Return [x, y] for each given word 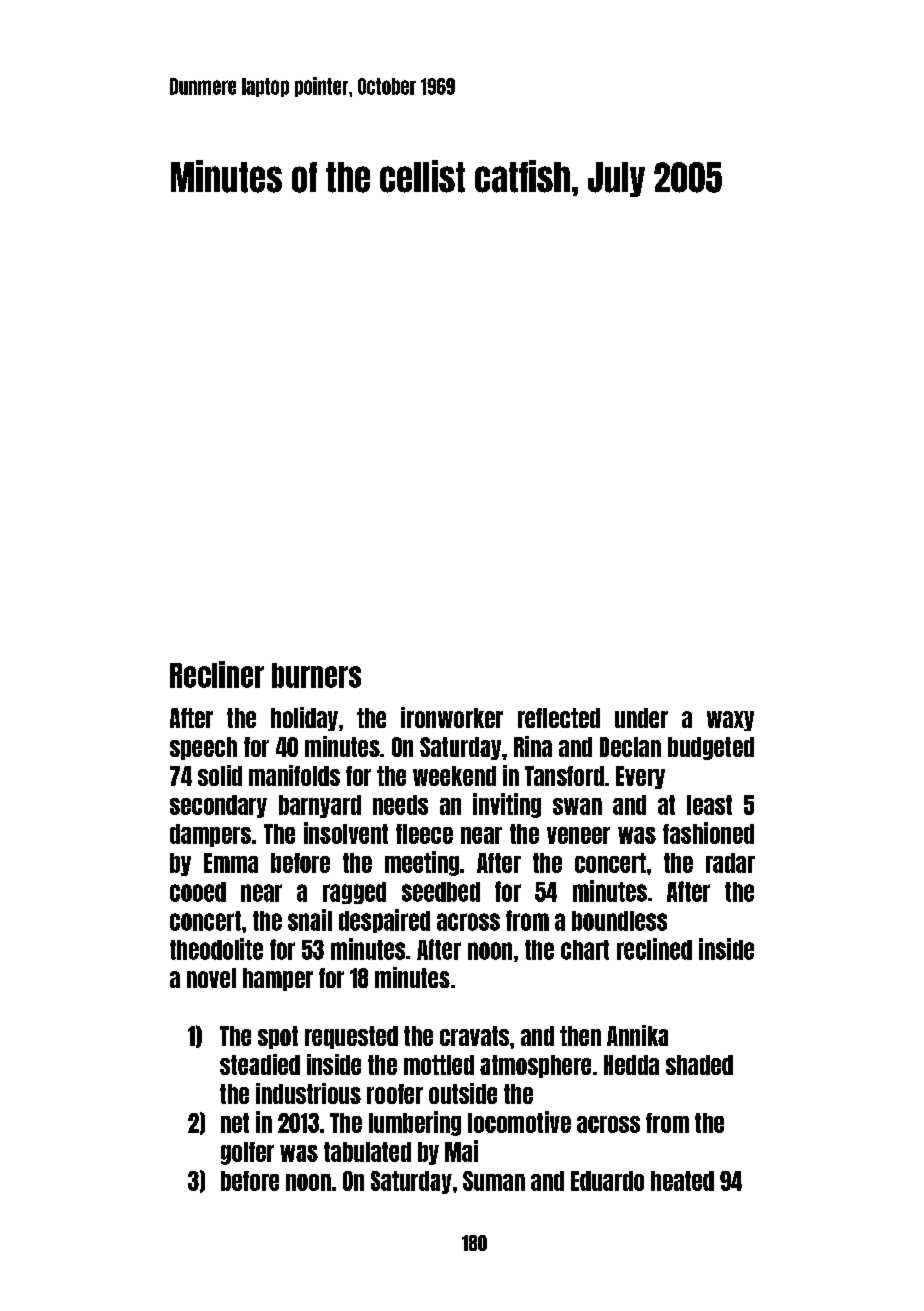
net [235, 1123]
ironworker [452, 717]
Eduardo [607, 1181]
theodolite [216, 949]
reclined [654, 949]
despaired [384, 921]
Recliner [217, 674]
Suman [494, 1181]
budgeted [711, 748]
